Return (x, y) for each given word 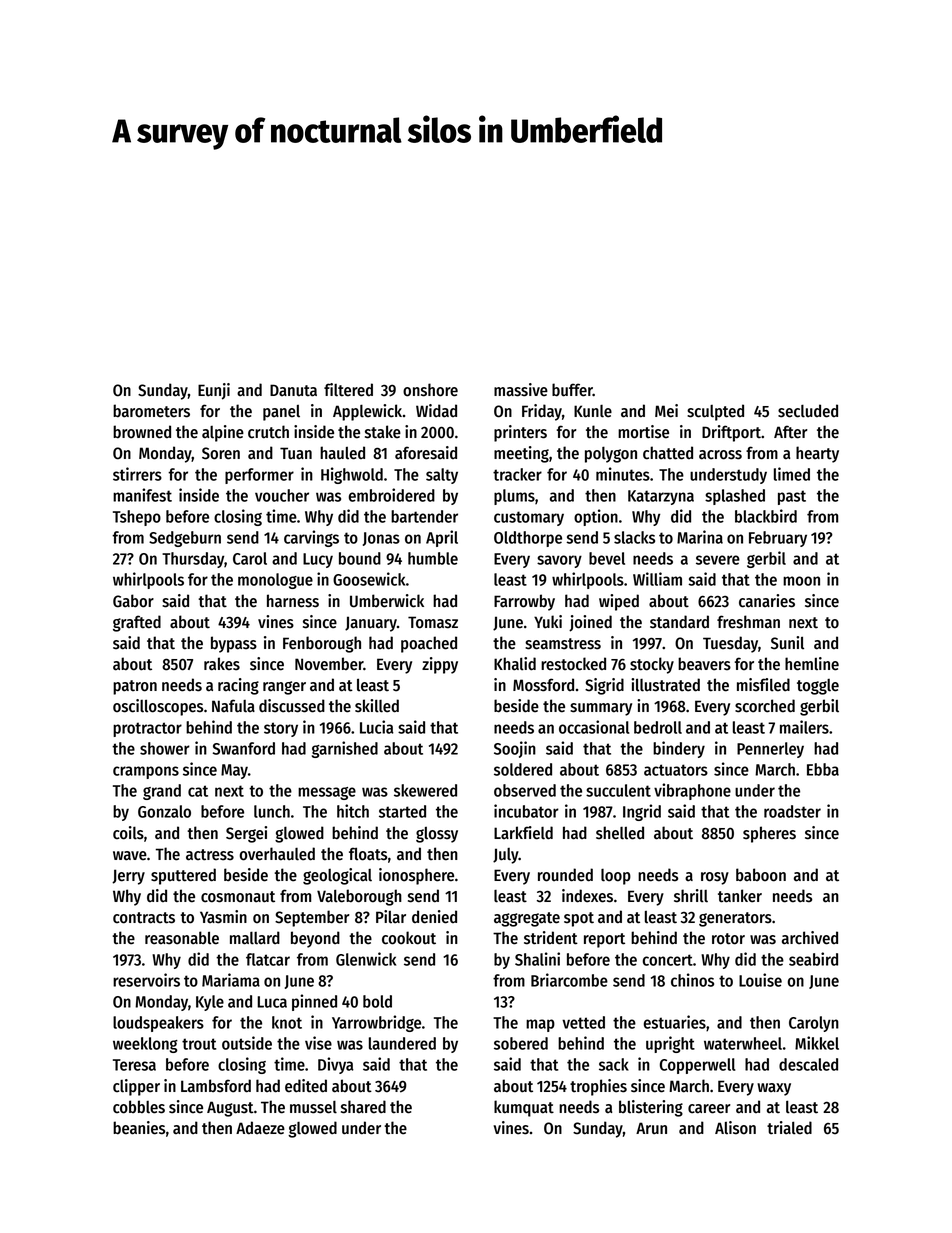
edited (306, 1086)
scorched (765, 706)
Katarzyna (661, 497)
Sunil (787, 643)
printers (520, 433)
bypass (234, 644)
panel (281, 413)
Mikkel (817, 1043)
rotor (728, 939)
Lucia (377, 727)
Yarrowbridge (376, 1023)
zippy (440, 665)
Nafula (233, 706)
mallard (255, 938)
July (506, 856)
